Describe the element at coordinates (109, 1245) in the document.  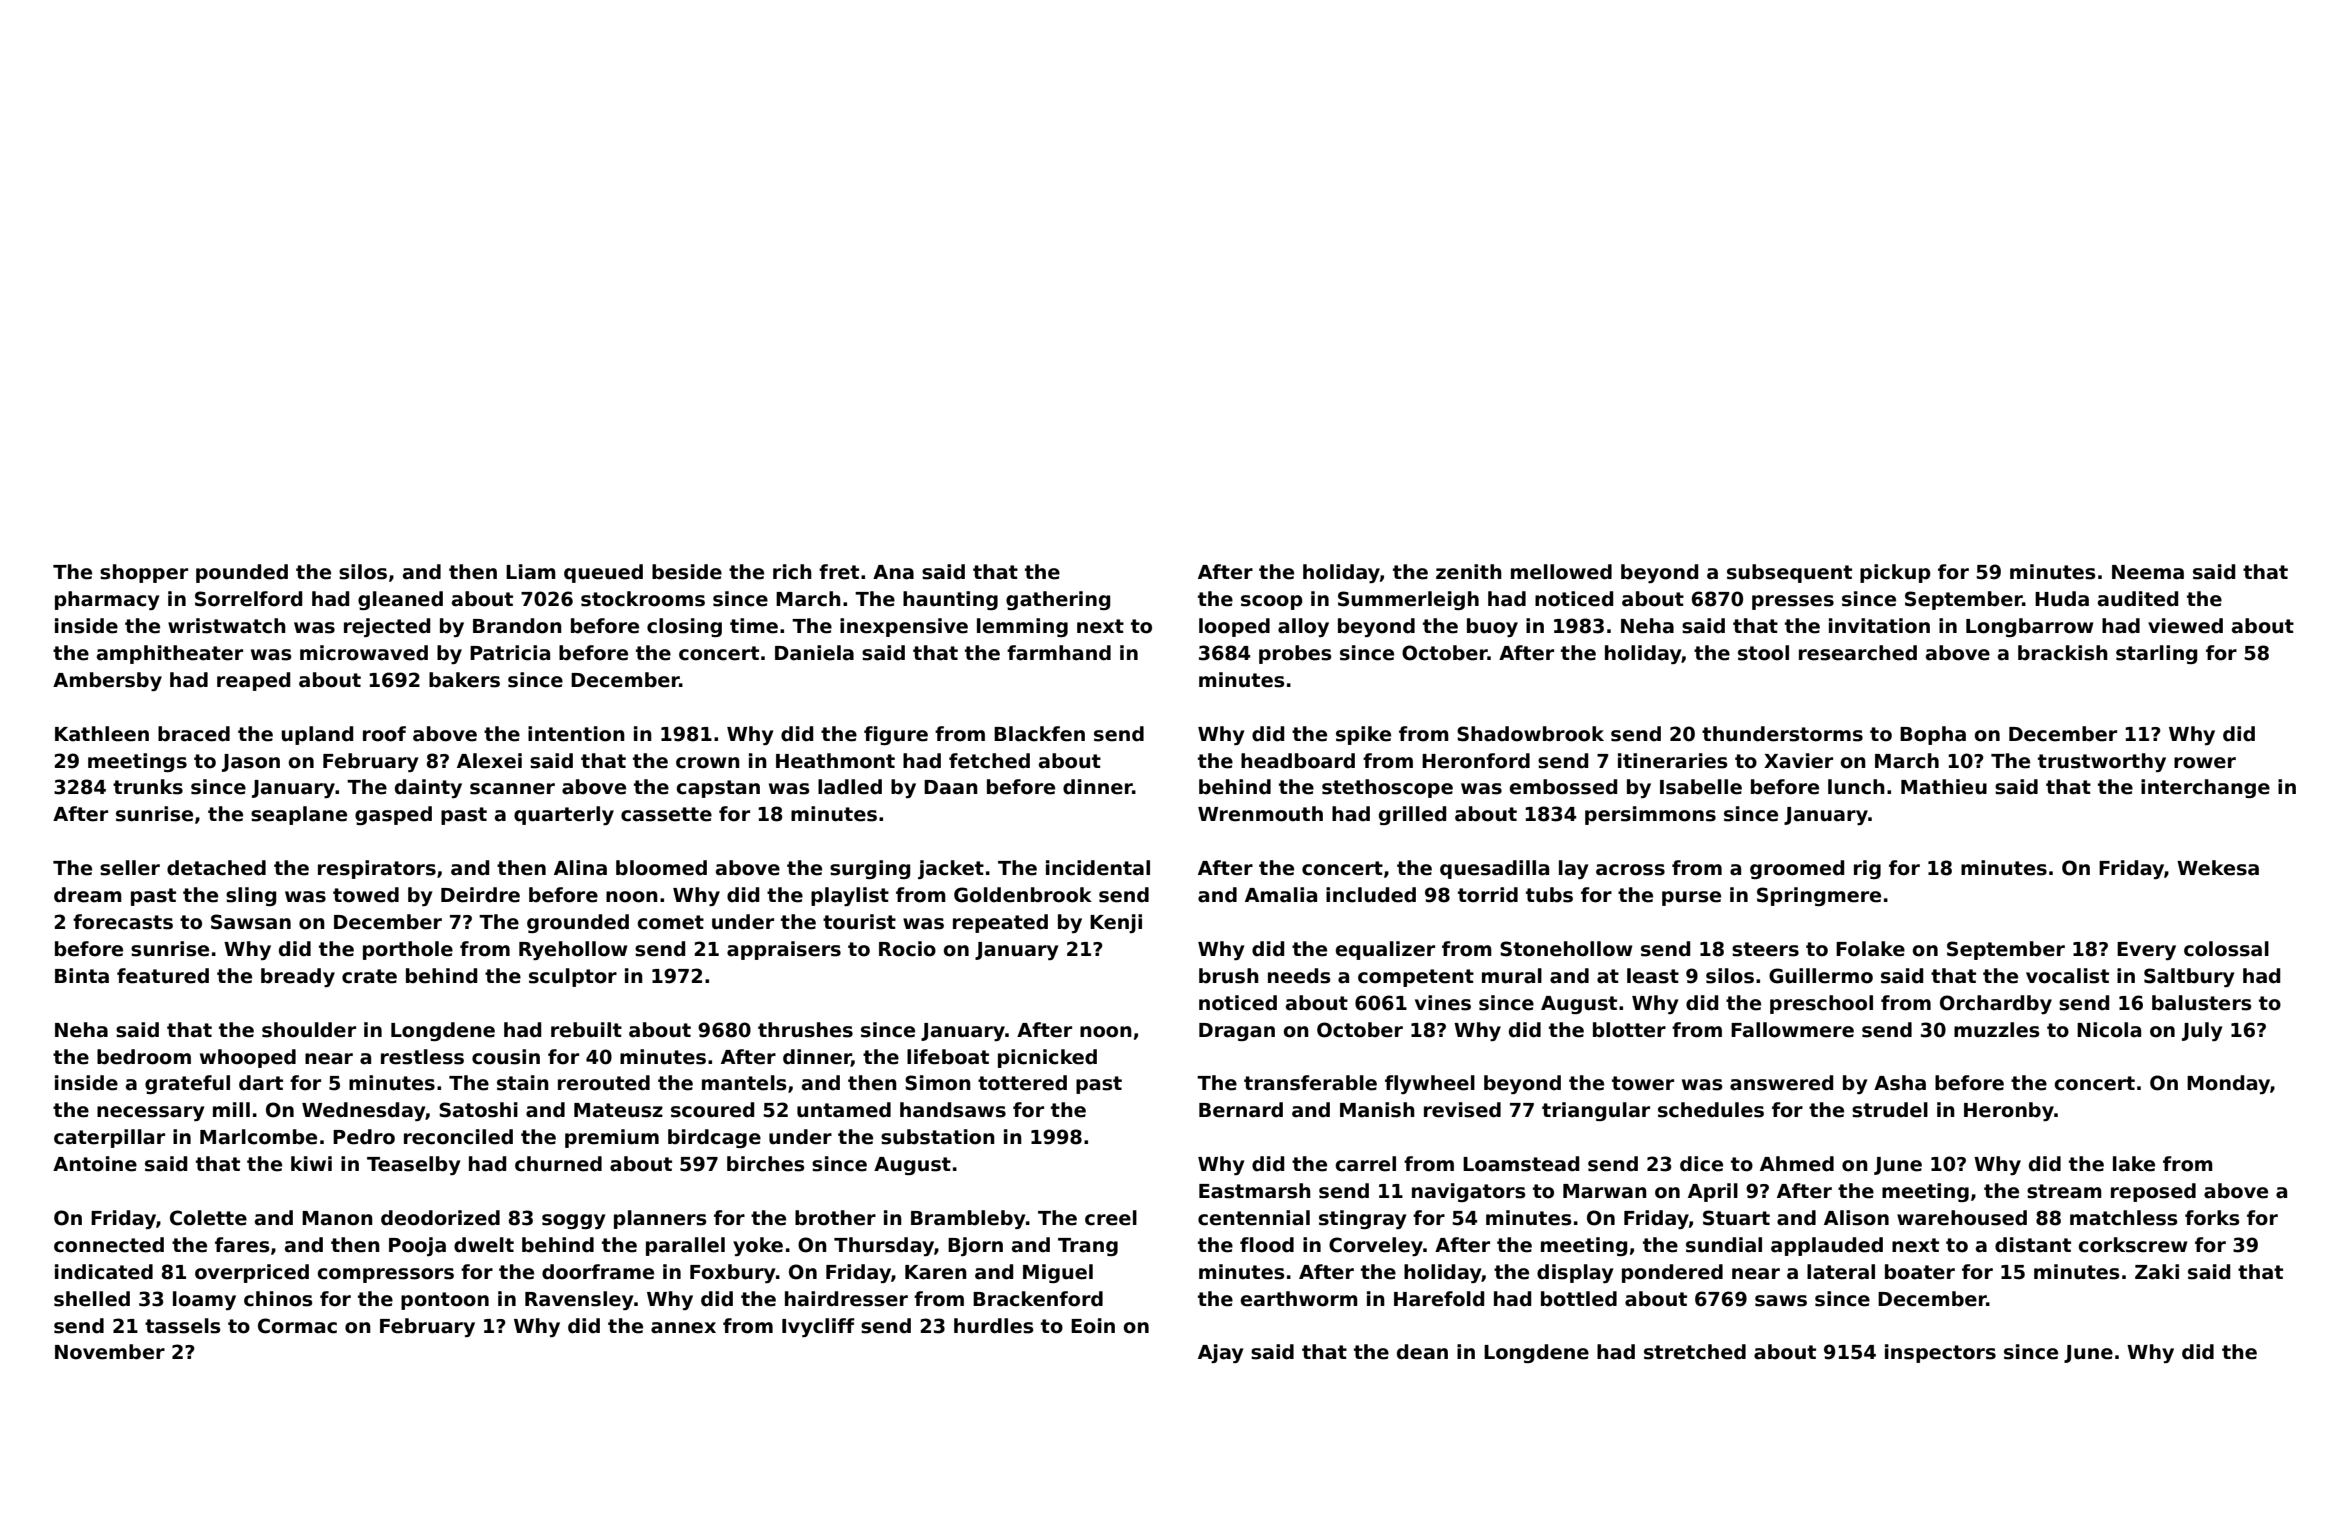
I see `connected` at that location.
